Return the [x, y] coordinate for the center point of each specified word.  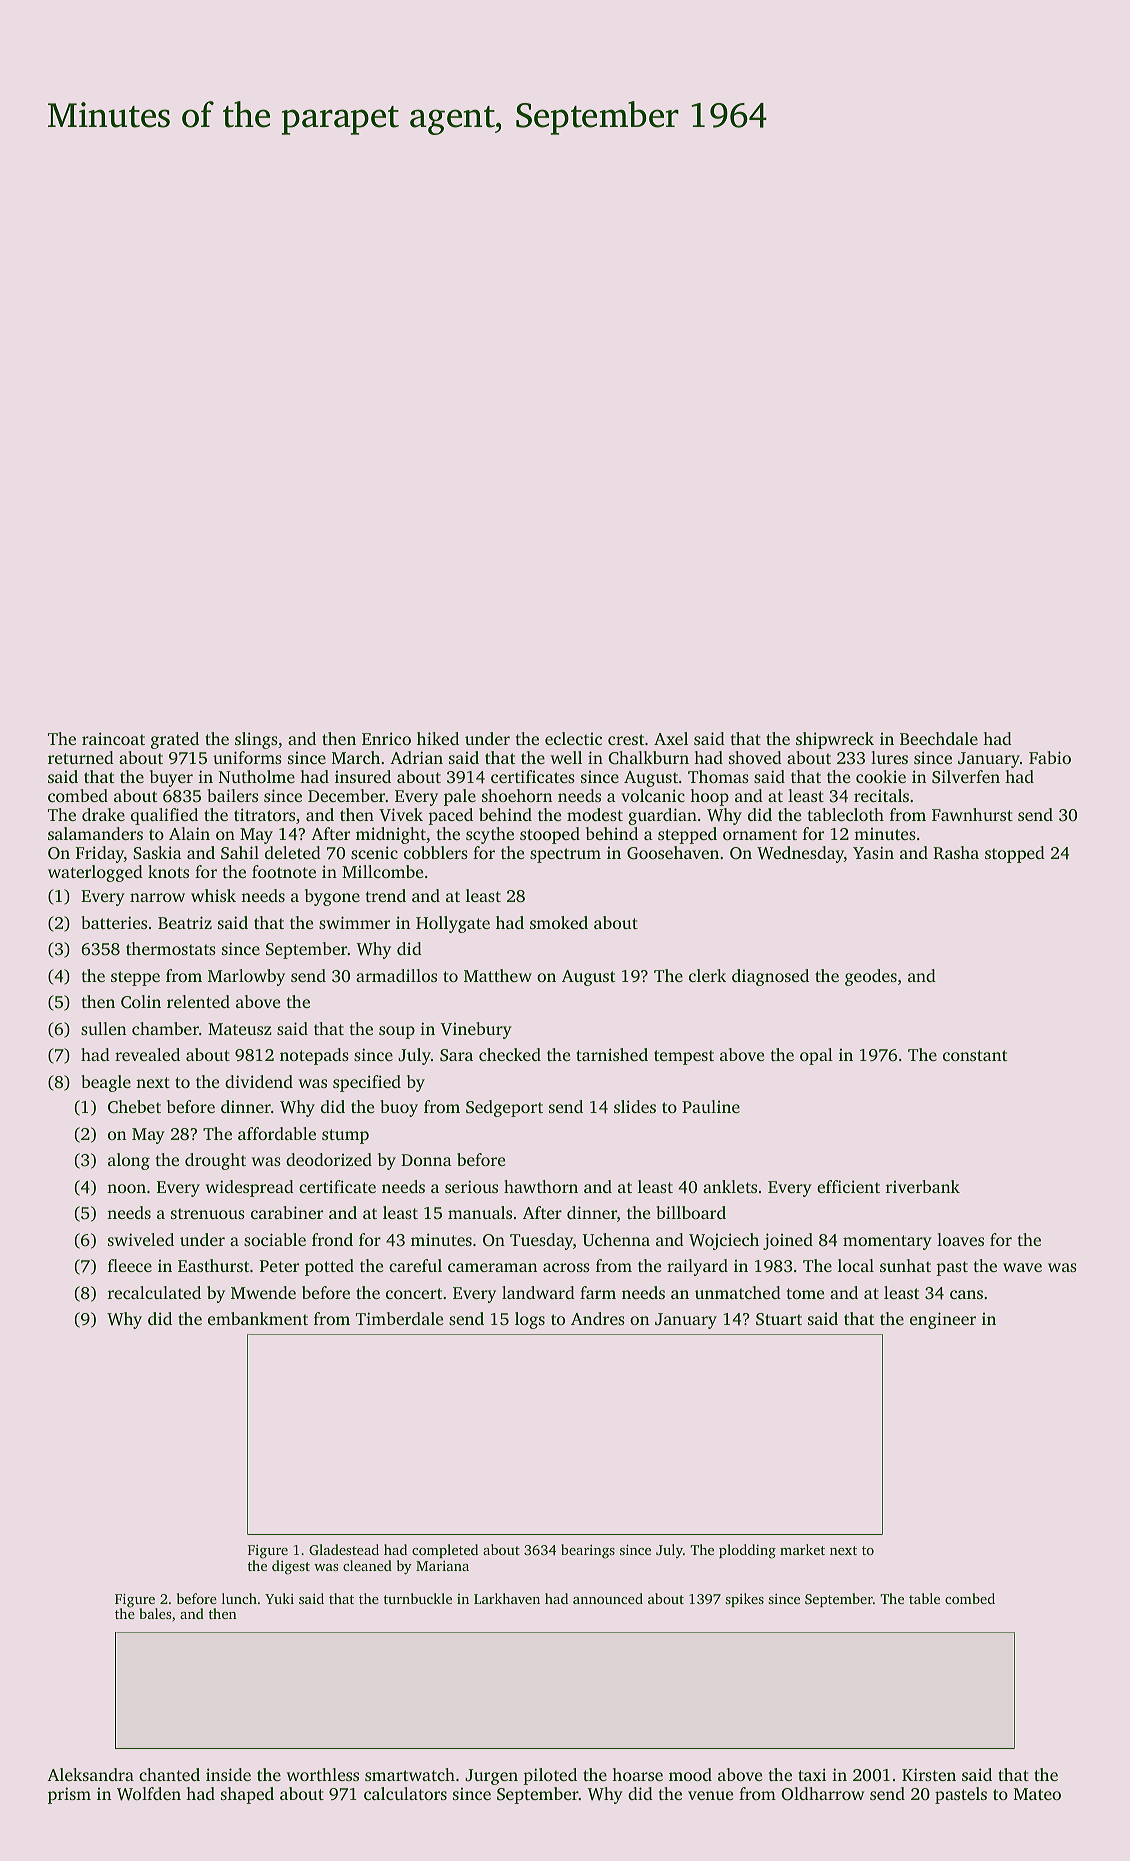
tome [805, 1293]
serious [471, 1186]
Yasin [873, 852]
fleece [130, 1265]
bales [155, 1613]
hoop [709, 797]
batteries [114, 922]
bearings [588, 1551]
